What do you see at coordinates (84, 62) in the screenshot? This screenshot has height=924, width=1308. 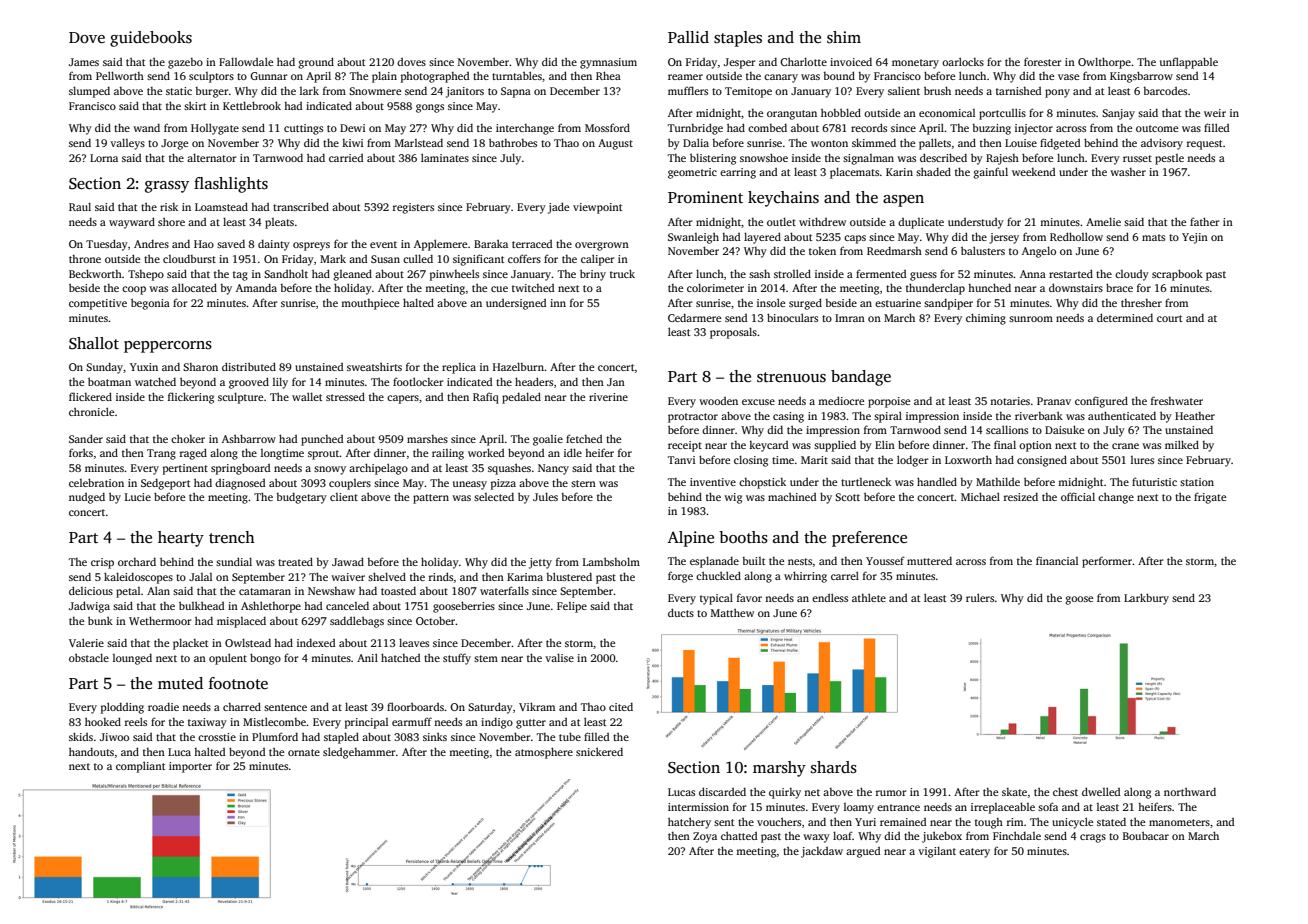 I see `James` at bounding box center [84, 62].
